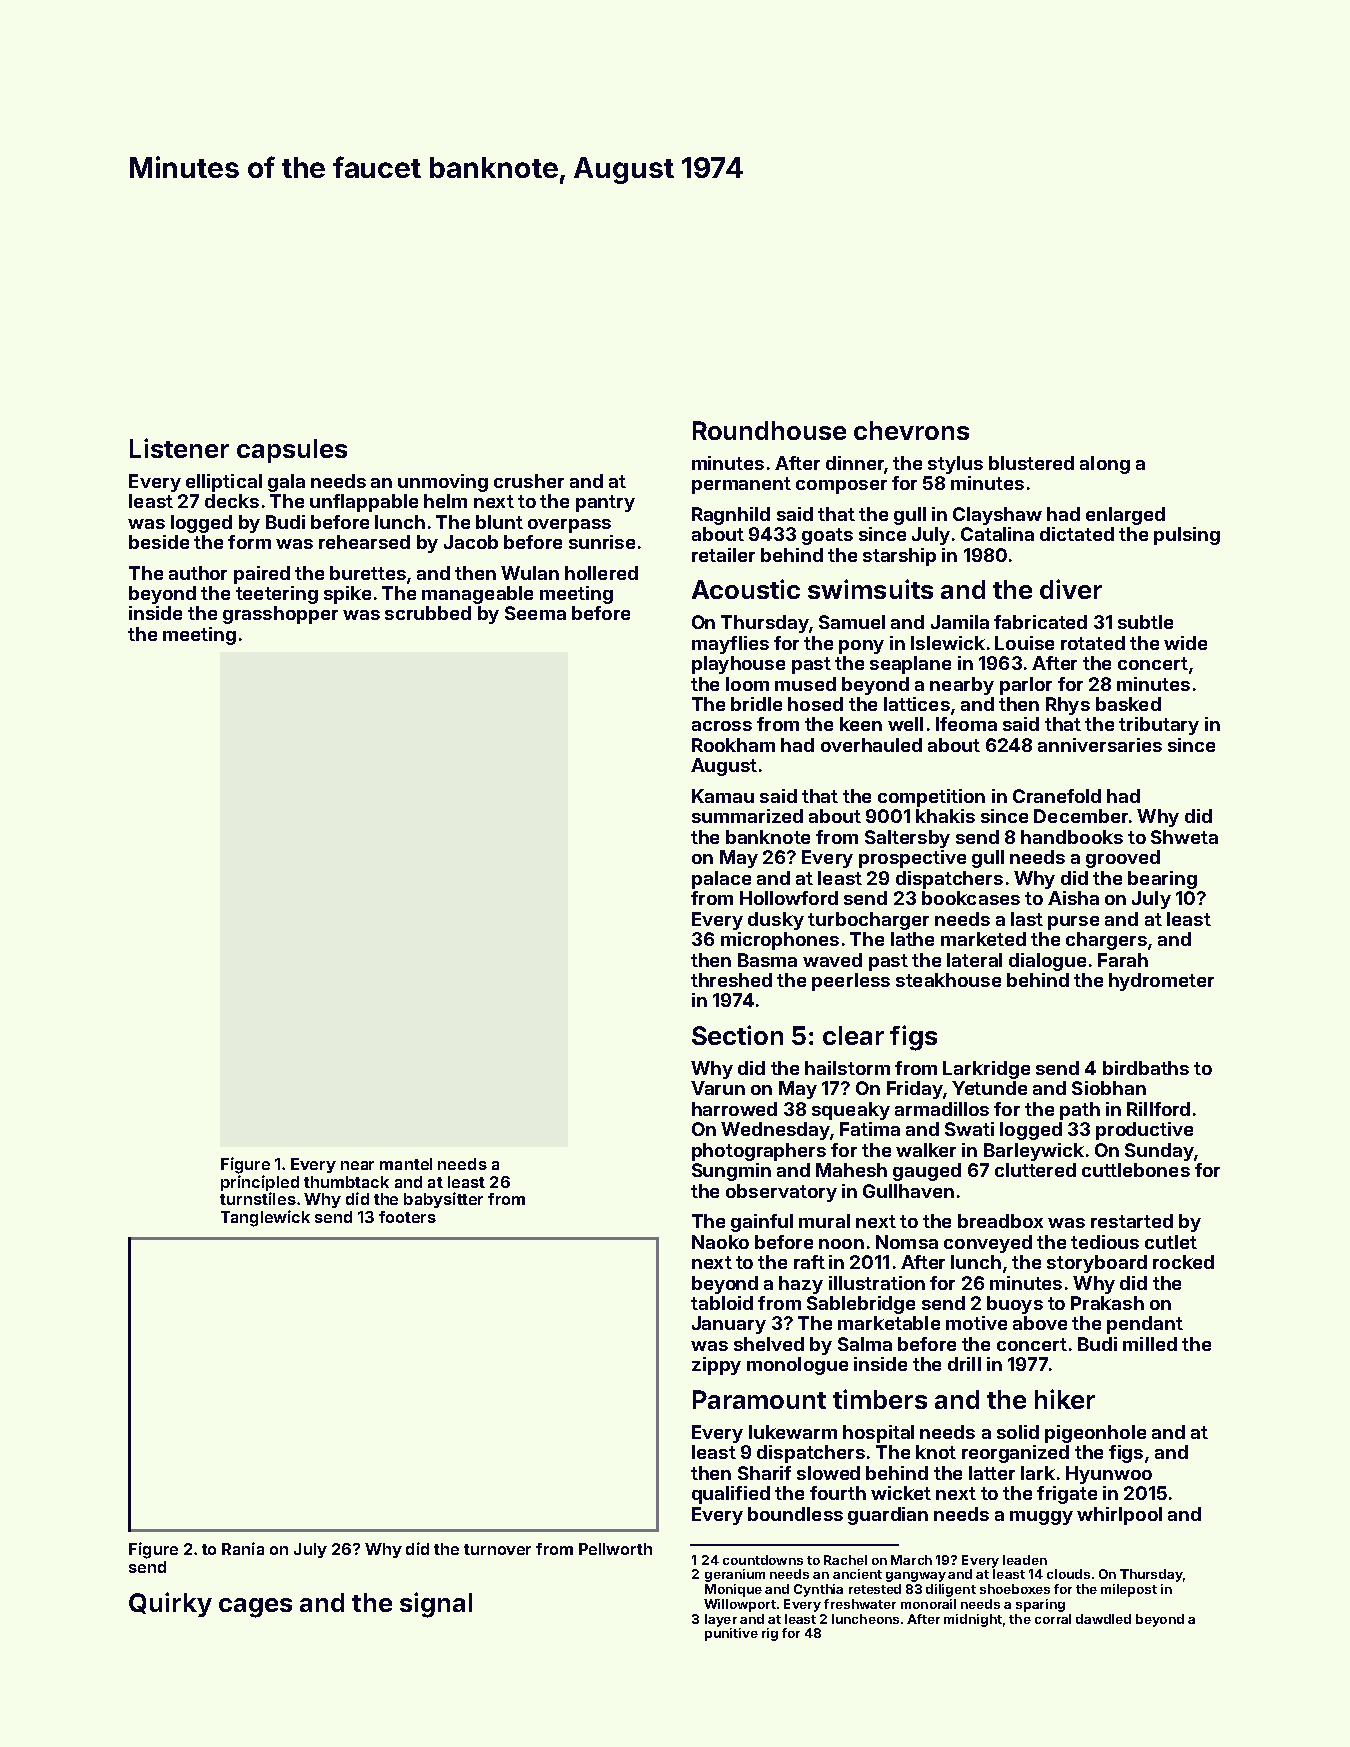 Image resolution: width=1350 pixels, height=1747 pixels. What do you see at coordinates (497, 1549) in the screenshot?
I see `turnover` at bounding box center [497, 1549].
